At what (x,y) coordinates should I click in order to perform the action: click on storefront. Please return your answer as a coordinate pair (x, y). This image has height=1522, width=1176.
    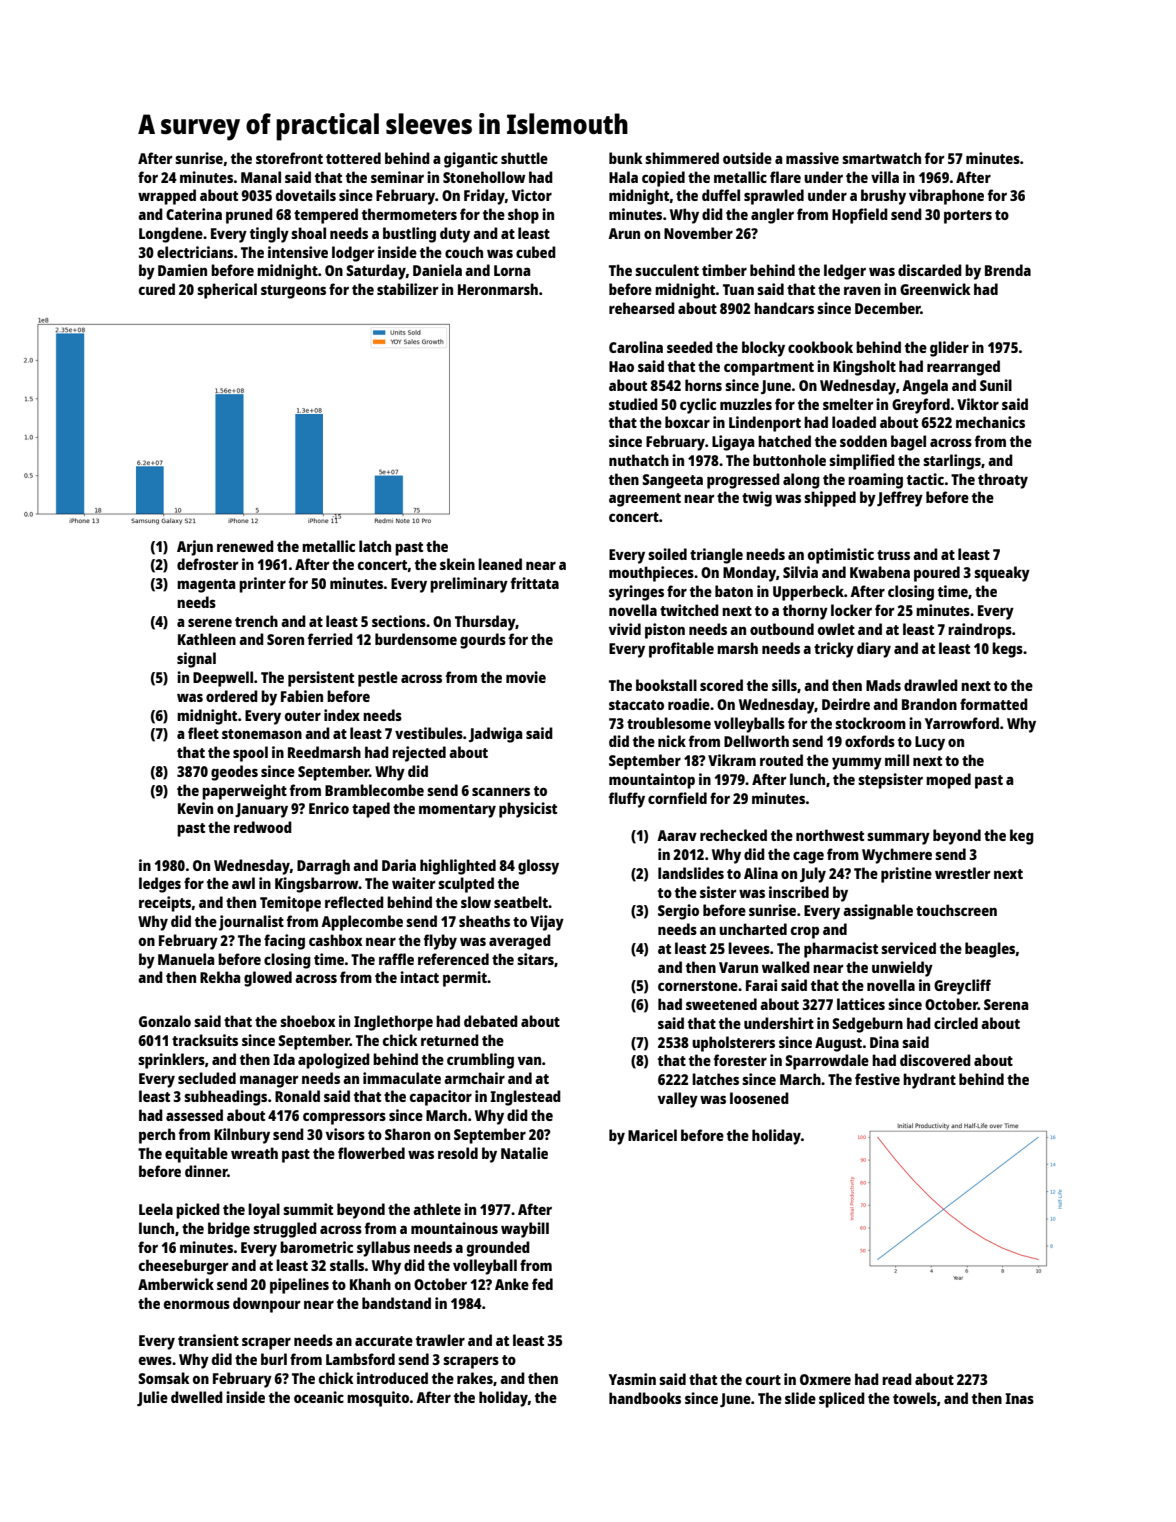
    Looking at the image, I should click on (289, 158).
